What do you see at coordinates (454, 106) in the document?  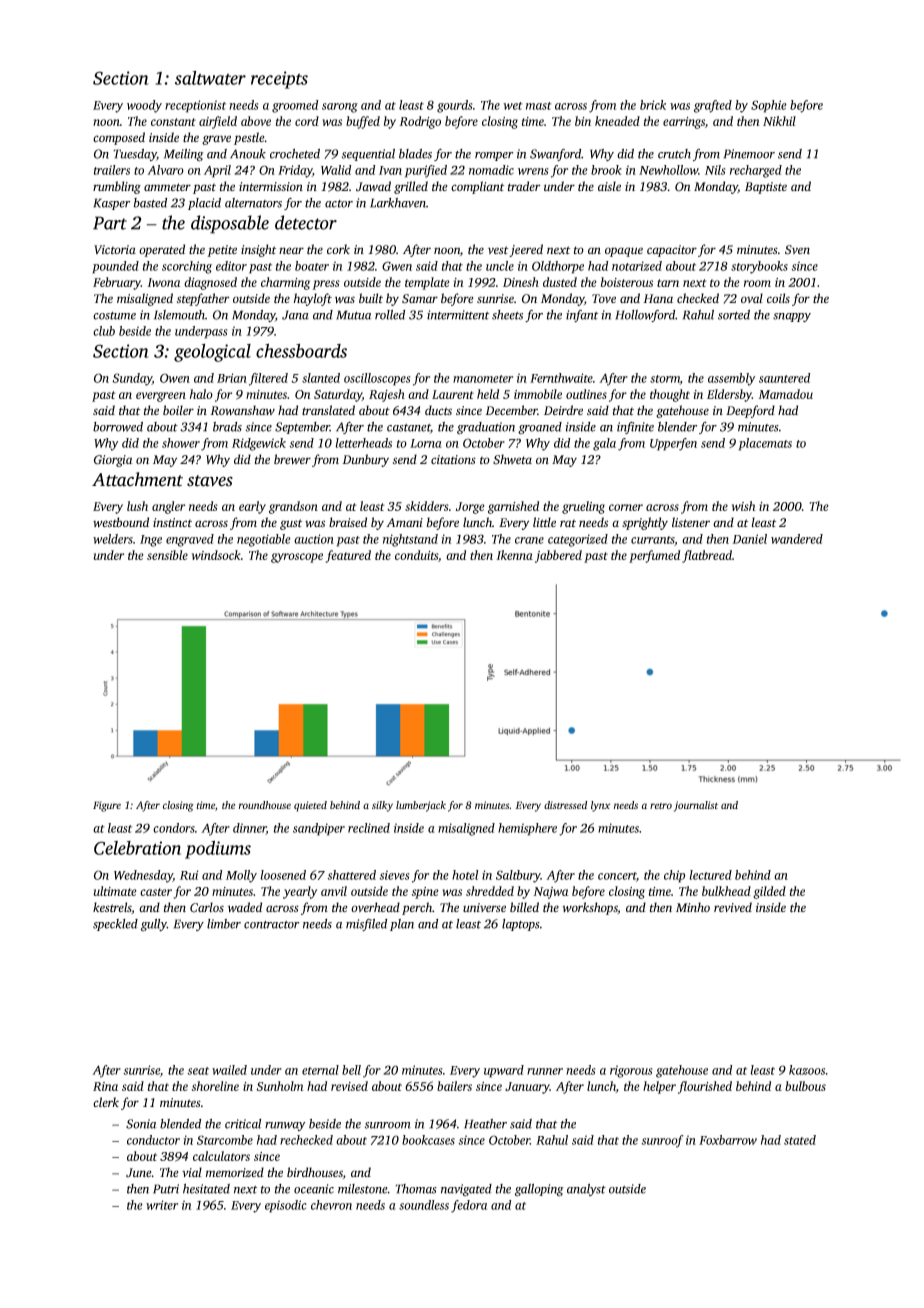 I see `gourds` at bounding box center [454, 106].
